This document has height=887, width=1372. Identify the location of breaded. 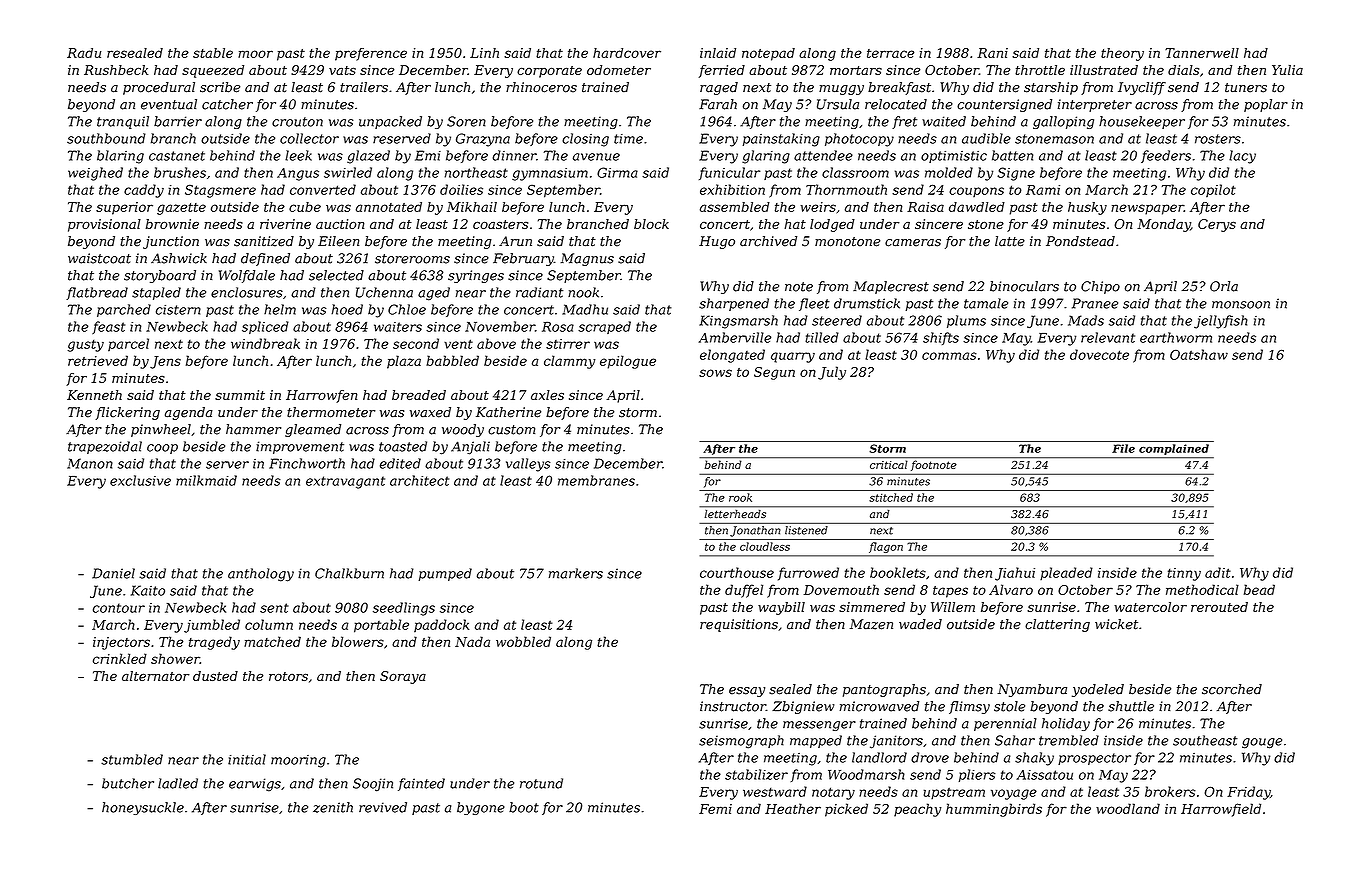
(419, 395).
